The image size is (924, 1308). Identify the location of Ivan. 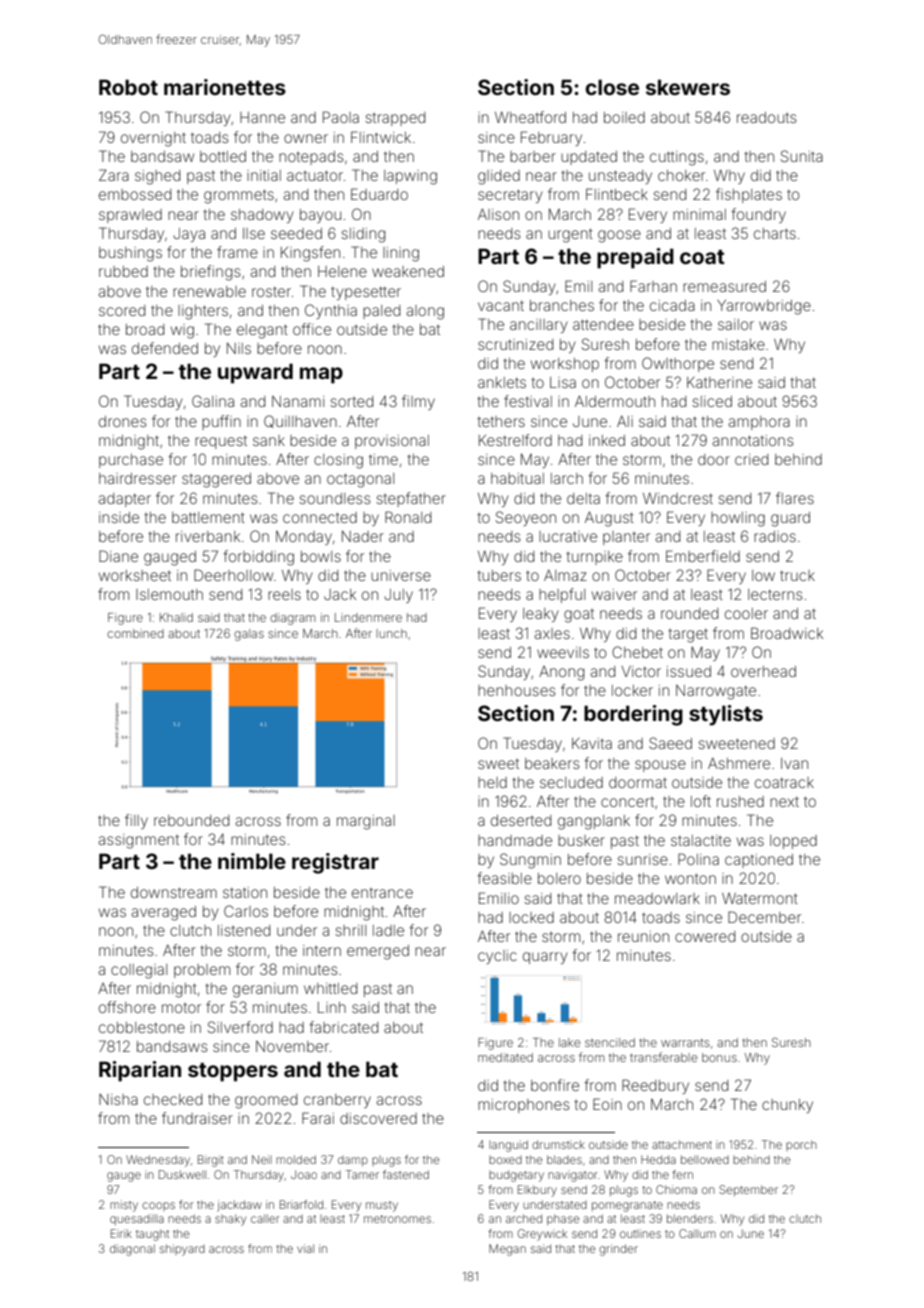
(794, 763).
